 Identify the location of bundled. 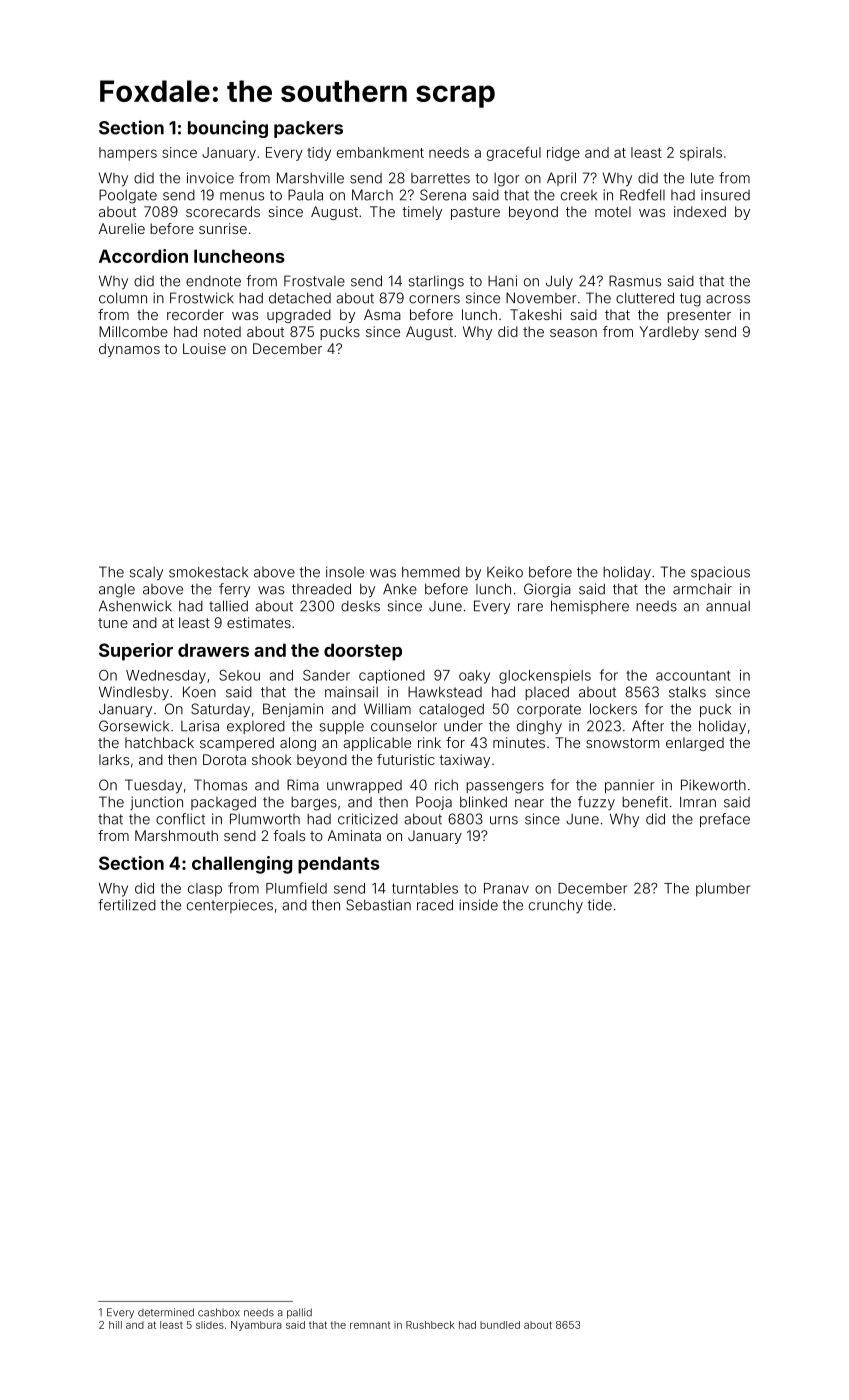
(500, 1325).
